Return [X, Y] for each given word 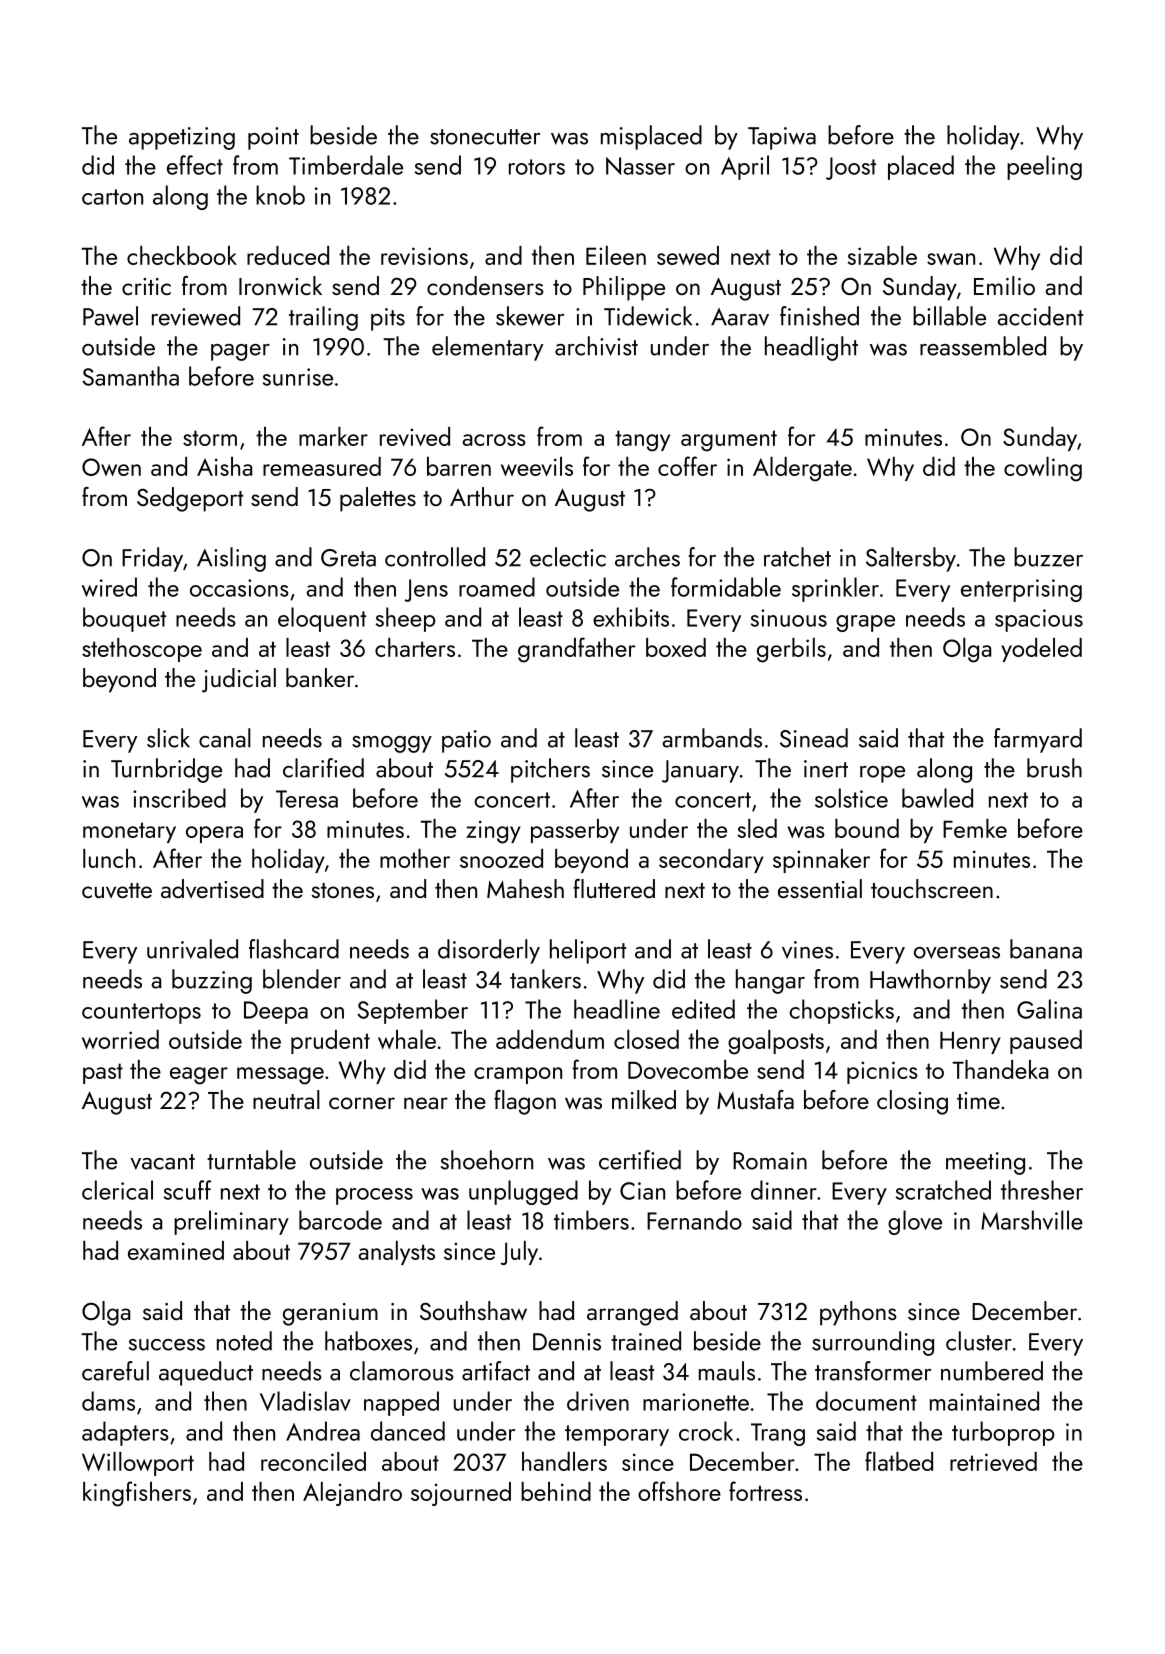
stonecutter [485, 137]
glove [915, 1222]
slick [168, 738]
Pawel [110, 316]
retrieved [993, 1461]
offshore [679, 1491]
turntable [251, 1160]
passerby [575, 831]
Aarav [740, 317]
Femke [975, 828]
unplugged [523, 1192]
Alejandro [352, 1494]
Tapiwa [782, 138]
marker [333, 436]
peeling [1044, 167]
